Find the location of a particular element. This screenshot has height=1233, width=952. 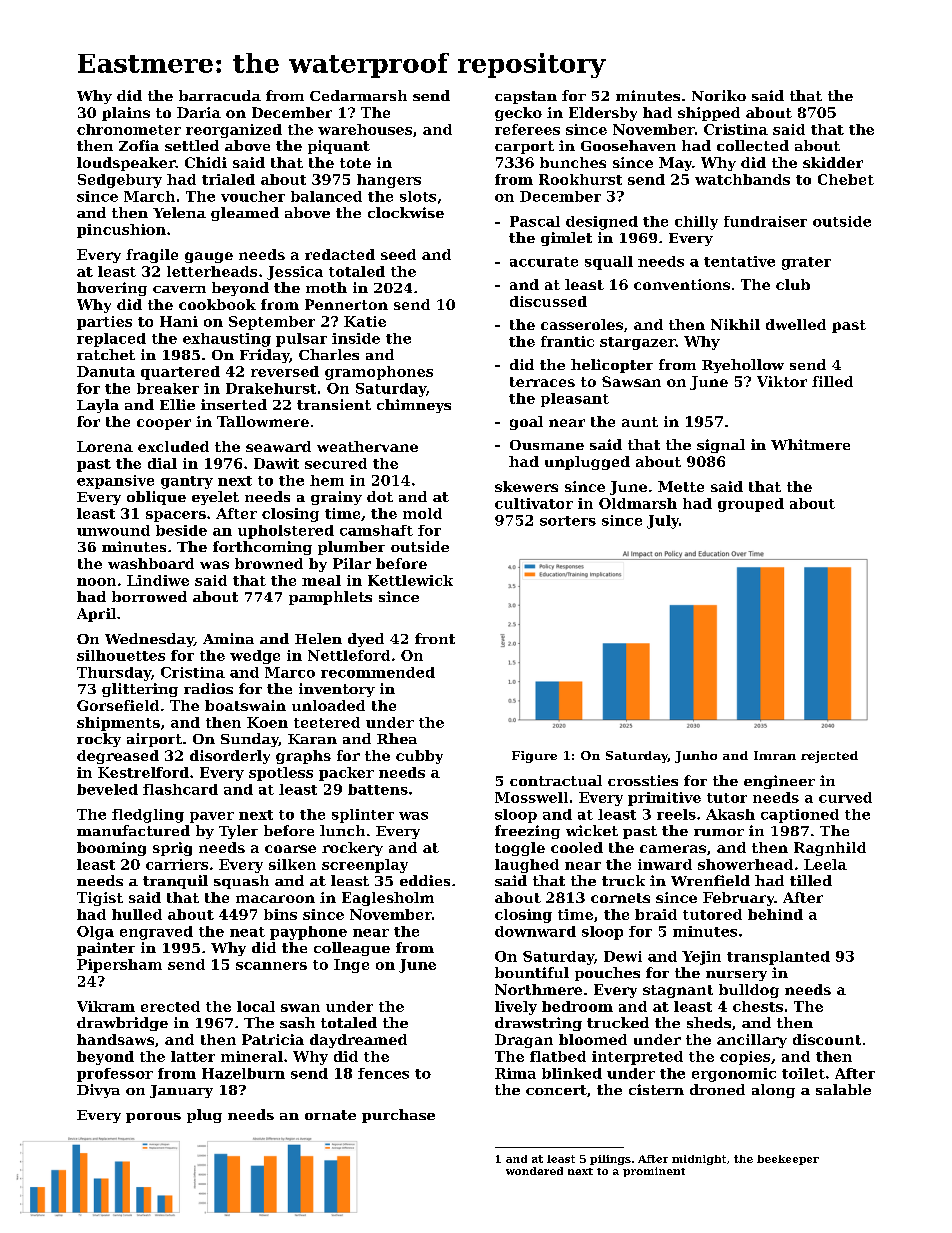

Olga is located at coordinates (95, 933).
